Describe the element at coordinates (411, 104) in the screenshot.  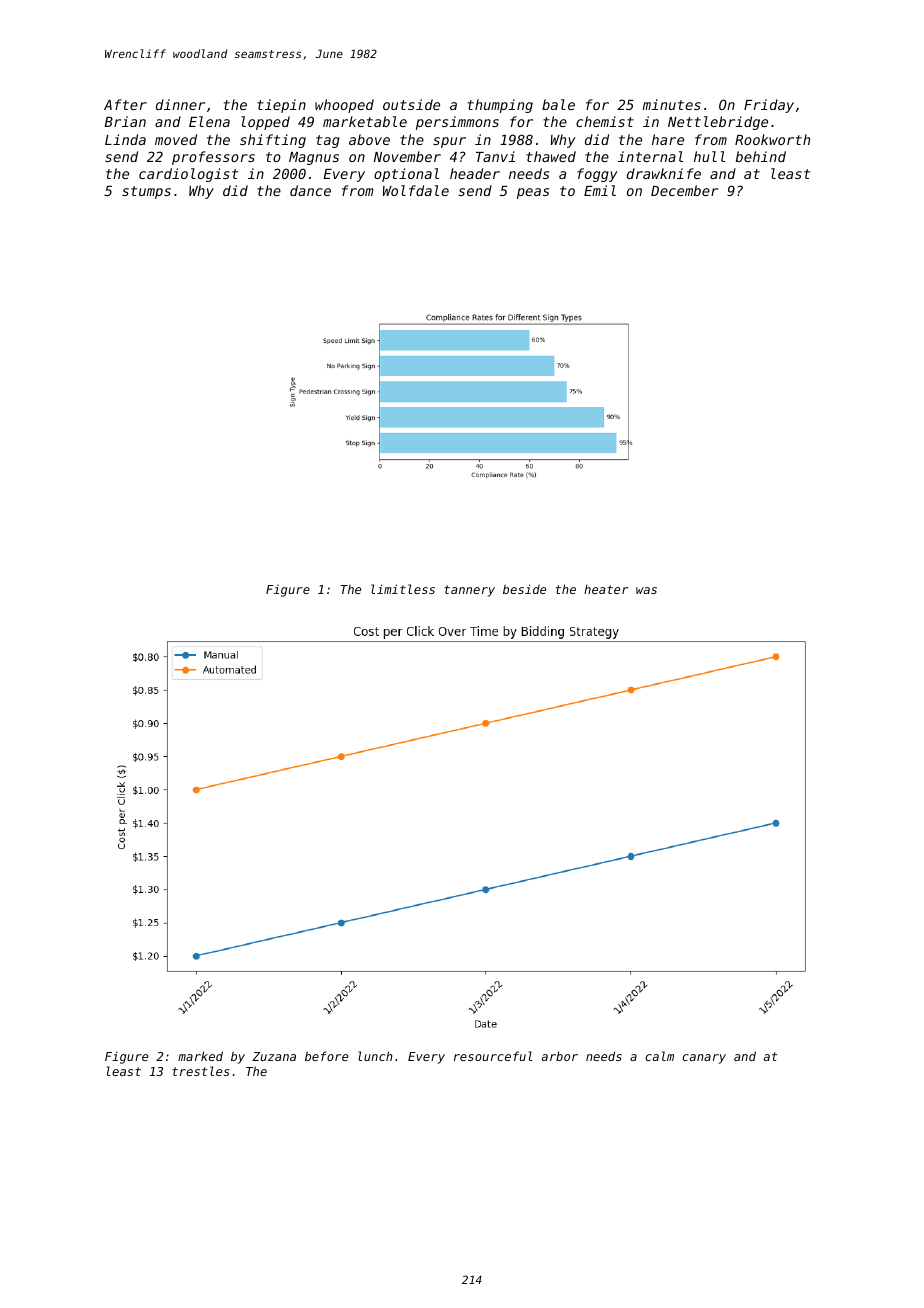
I see `outside` at that location.
